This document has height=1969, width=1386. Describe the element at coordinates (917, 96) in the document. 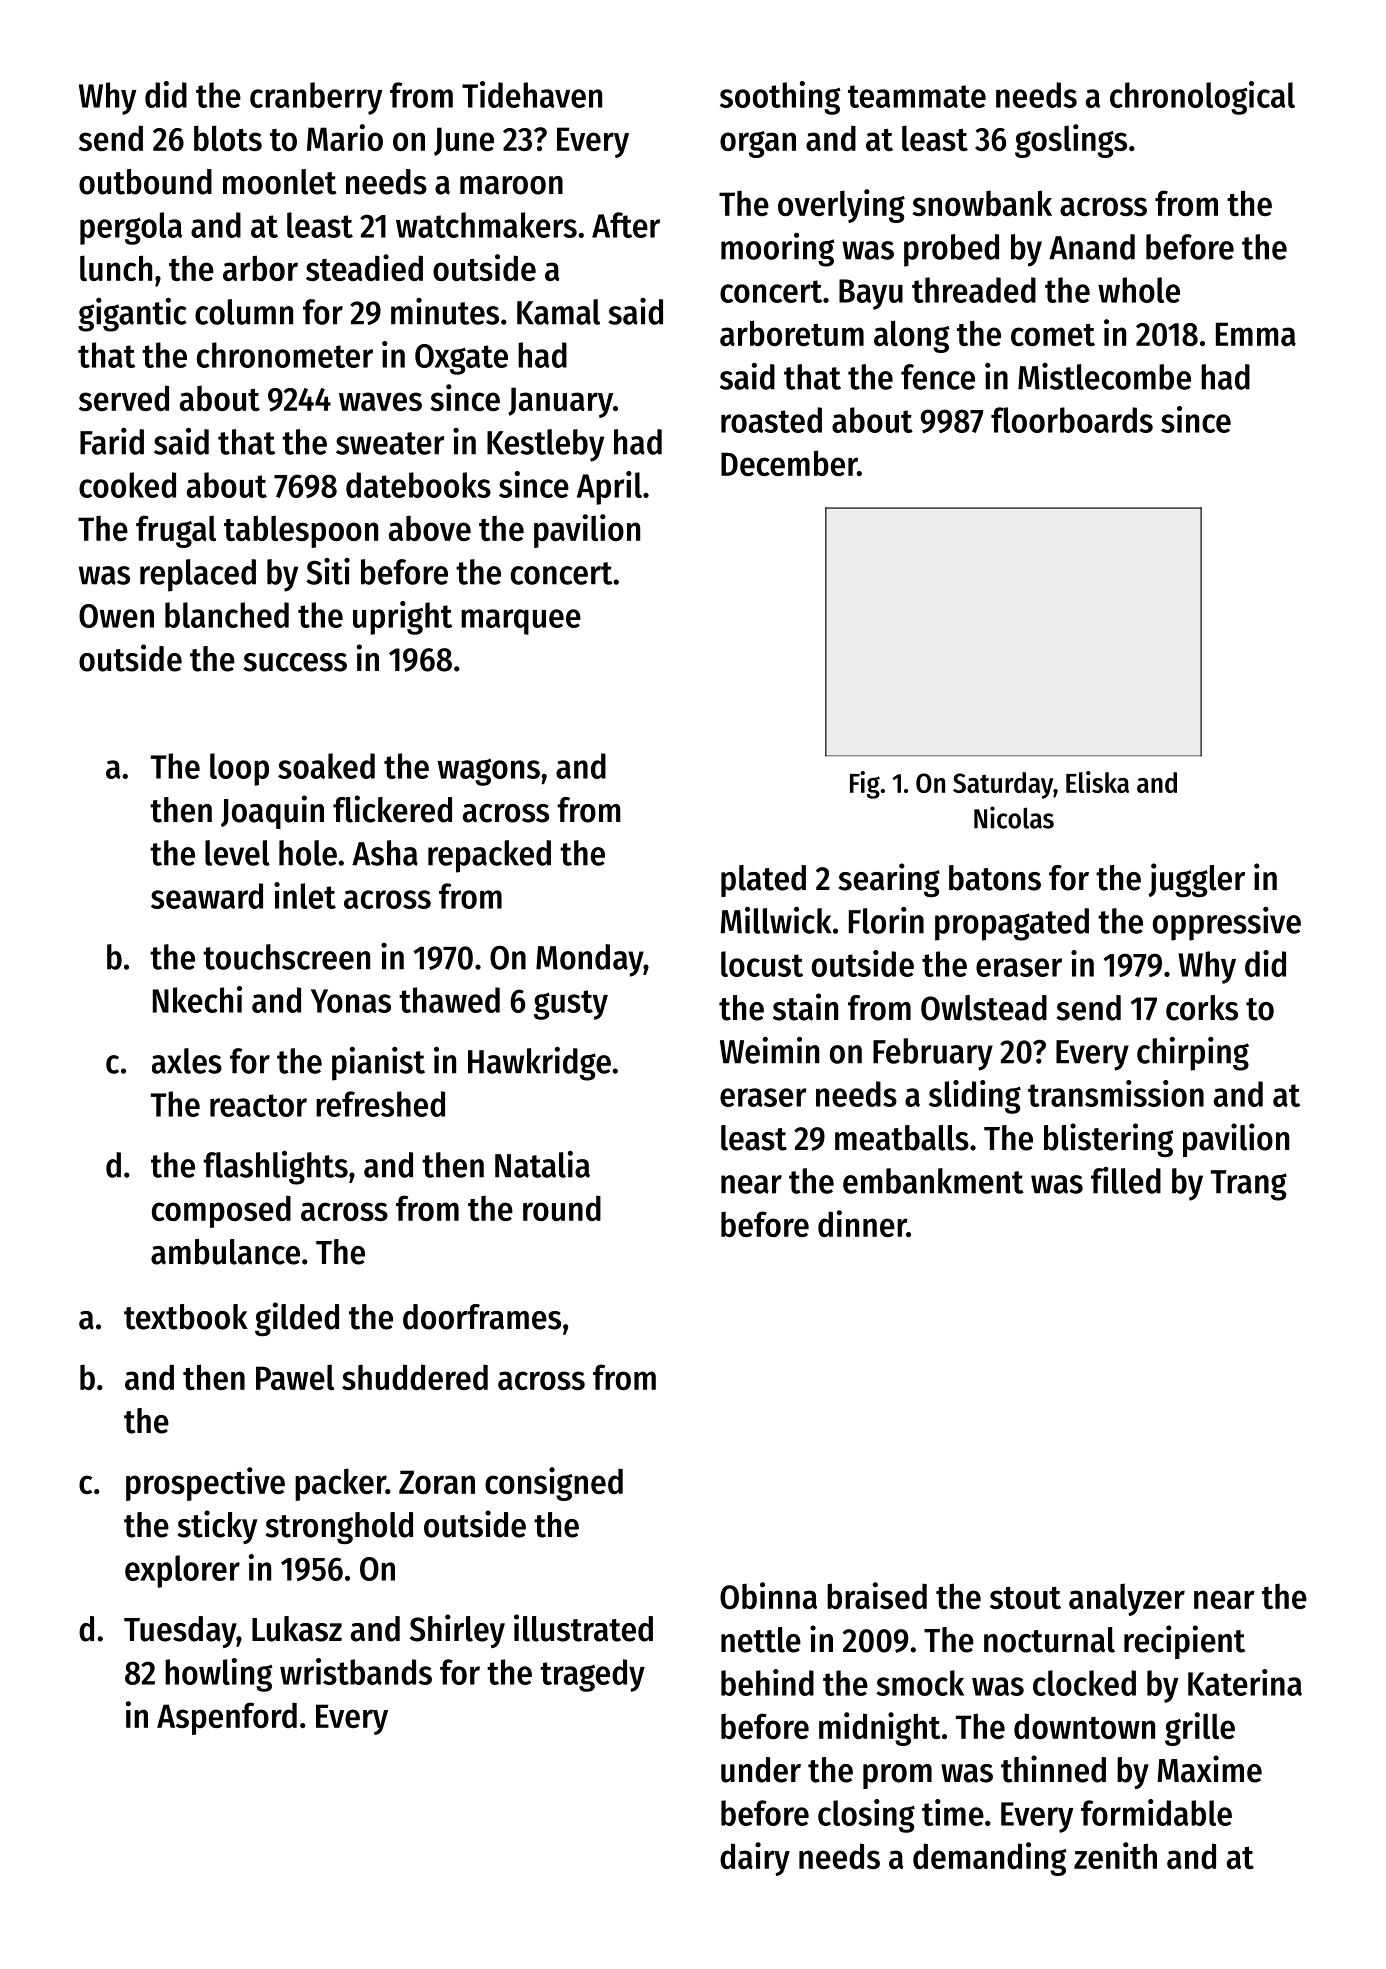

I see `teammate` at that location.
